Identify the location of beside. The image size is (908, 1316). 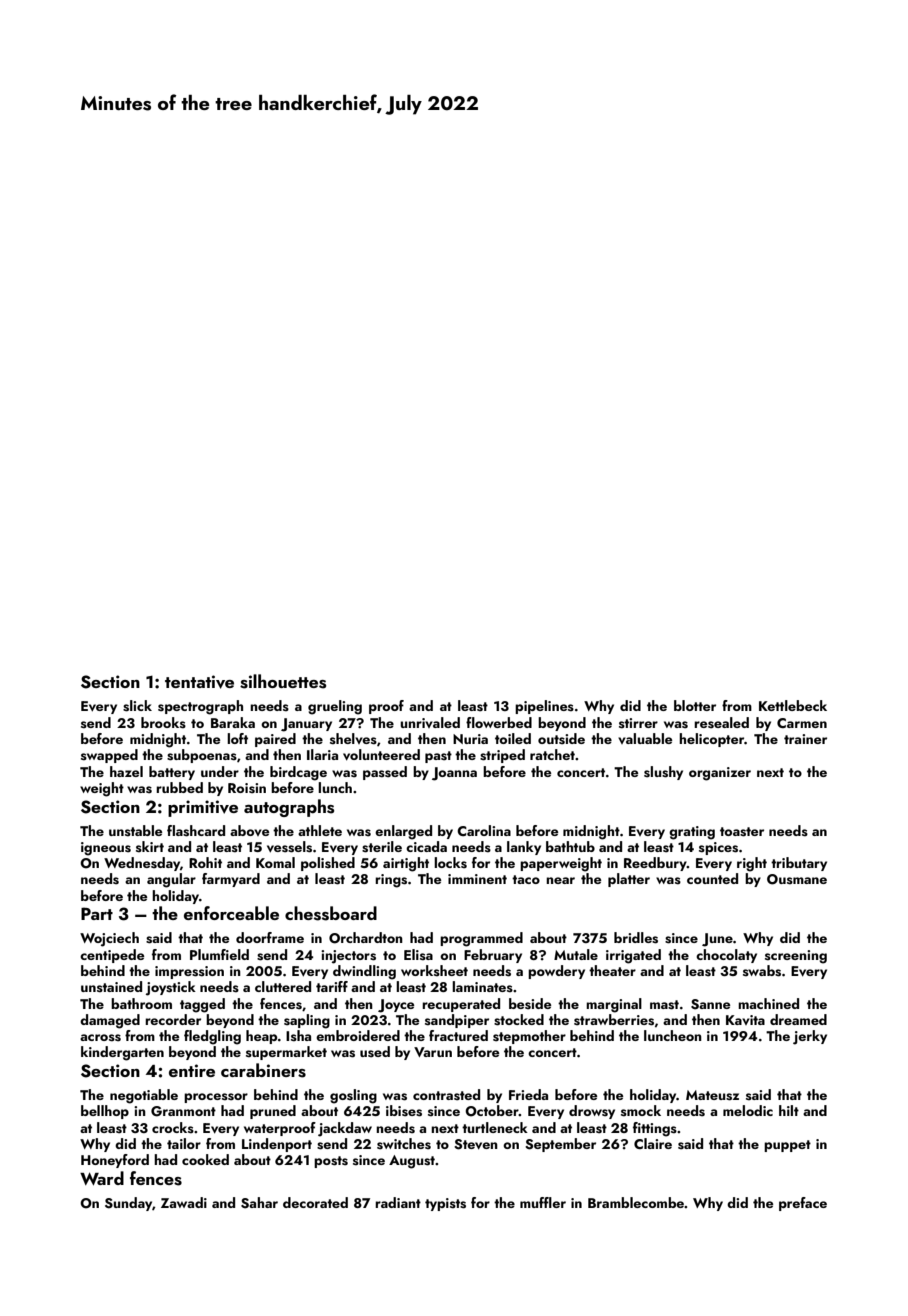
(530, 1004).
